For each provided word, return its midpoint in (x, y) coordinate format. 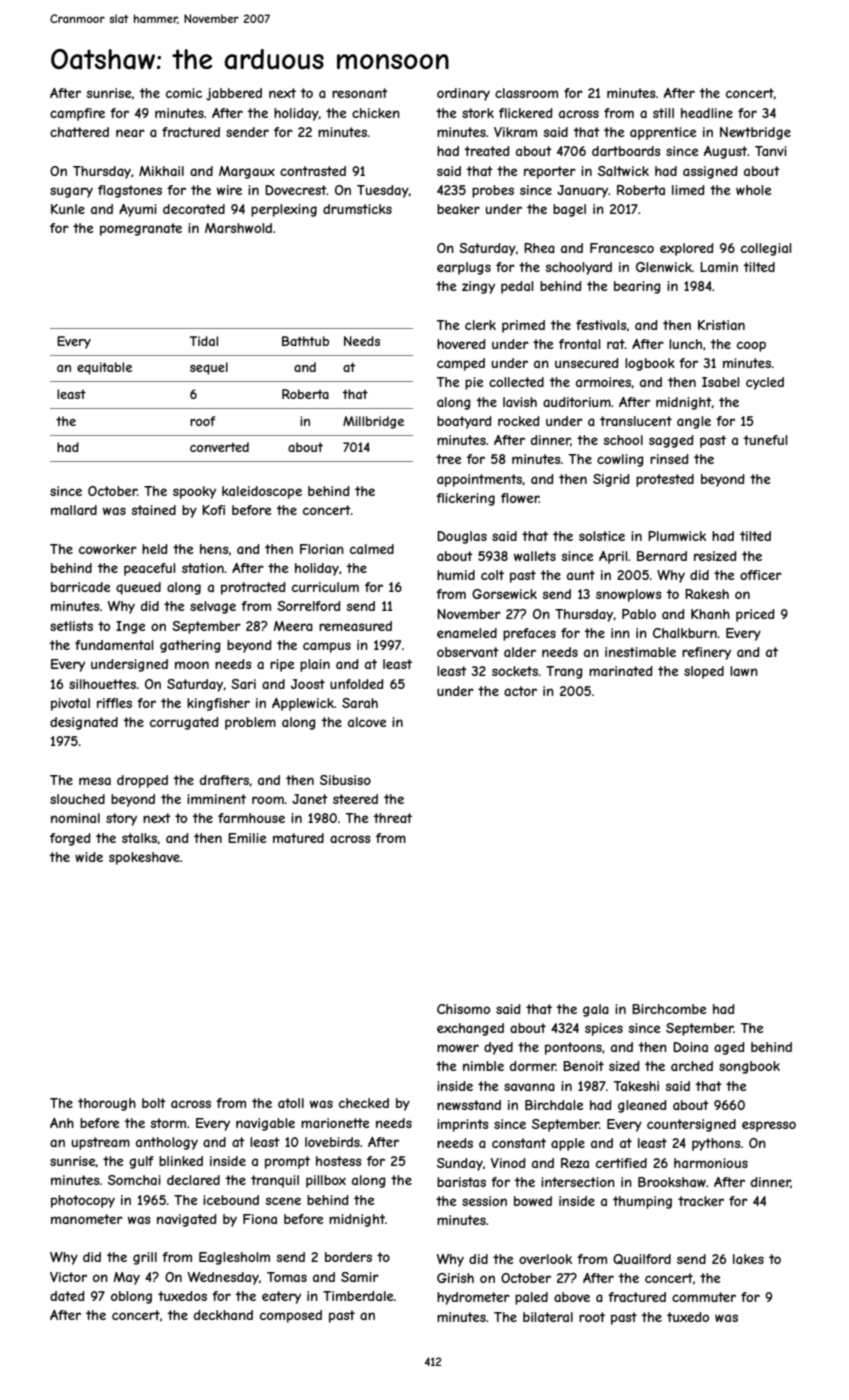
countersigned (691, 1125)
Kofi (213, 510)
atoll (291, 1103)
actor (520, 691)
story (121, 819)
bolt (154, 1103)
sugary (71, 192)
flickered (526, 113)
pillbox (326, 1181)
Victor (68, 1277)
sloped (704, 672)
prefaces (529, 634)
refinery (706, 653)
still (663, 113)
